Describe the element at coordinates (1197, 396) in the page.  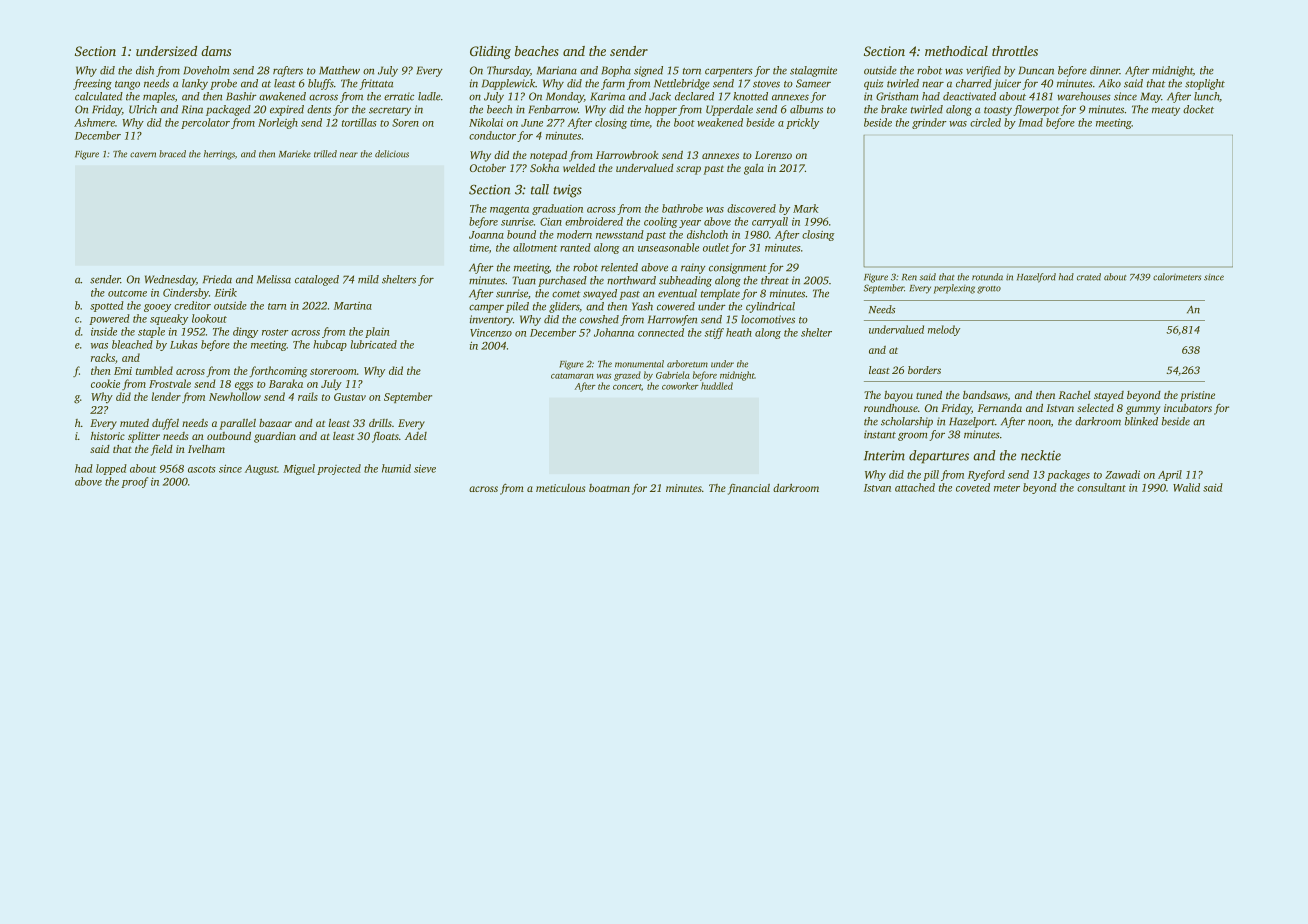
I see `pristine` at that location.
